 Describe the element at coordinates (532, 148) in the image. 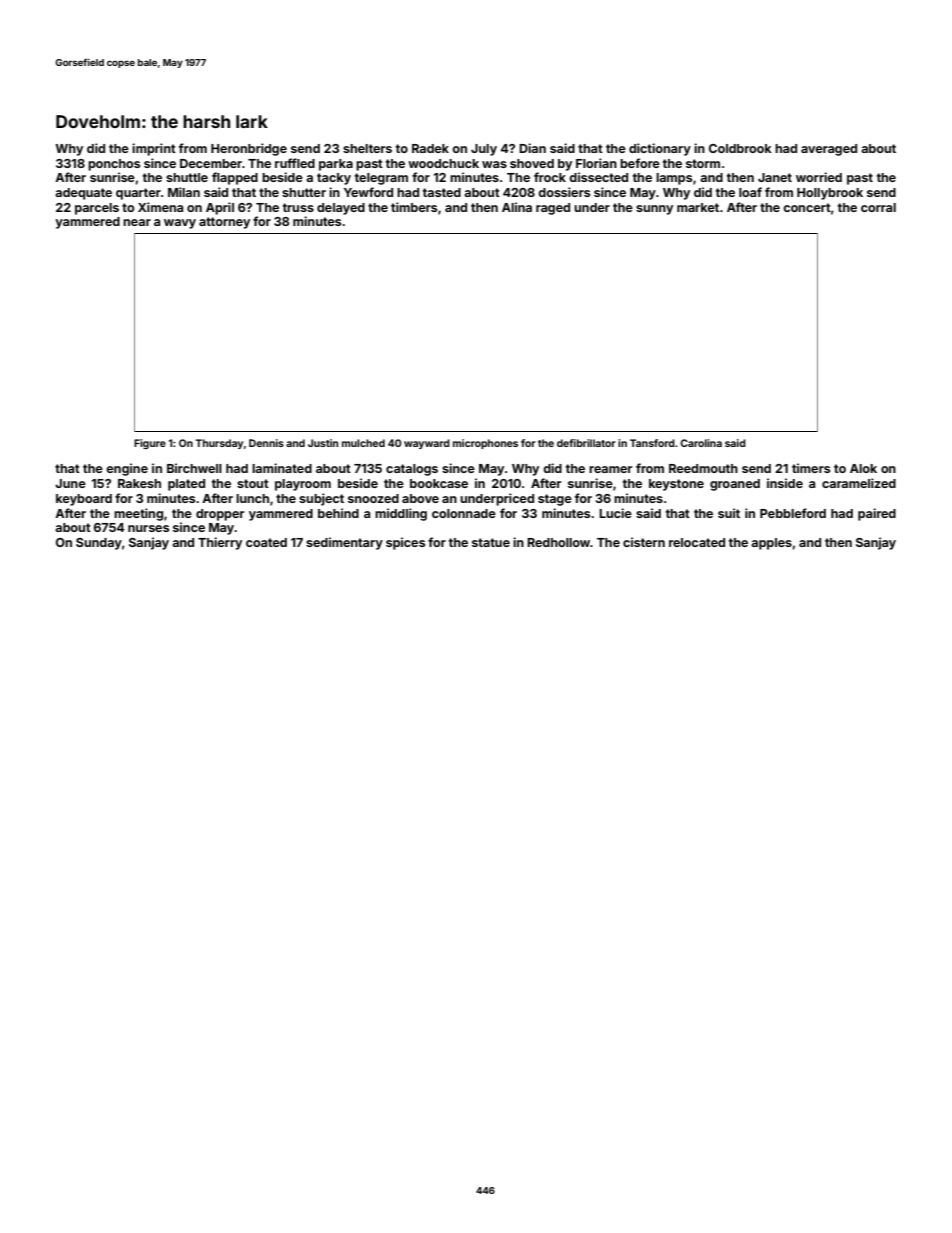

I see `Dian` at that location.
